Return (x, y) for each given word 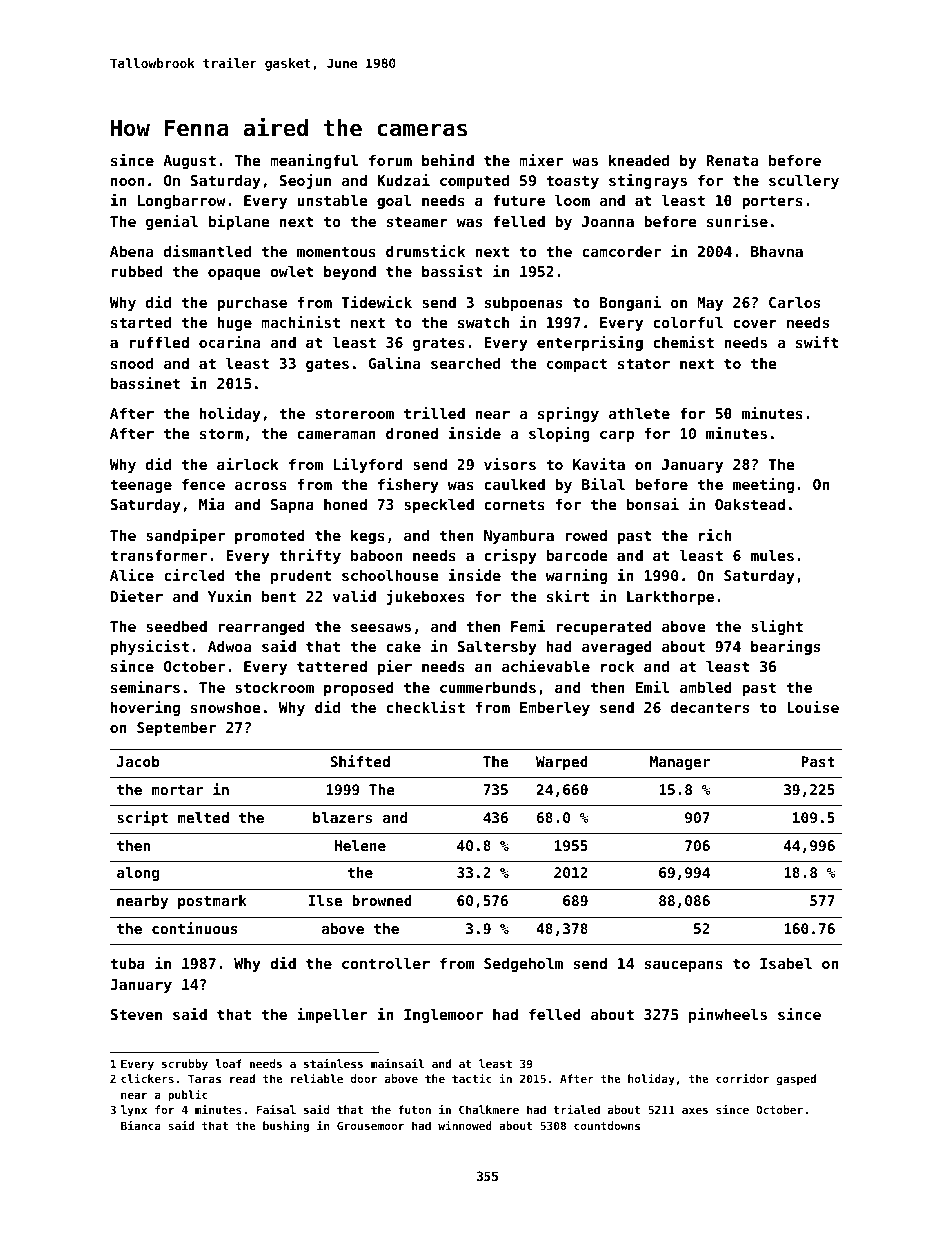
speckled (439, 506)
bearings (785, 647)
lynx (134, 1111)
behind (448, 160)
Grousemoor (370, 1125)
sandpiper (185, 536)
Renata (732, 160)
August (189, 162)
